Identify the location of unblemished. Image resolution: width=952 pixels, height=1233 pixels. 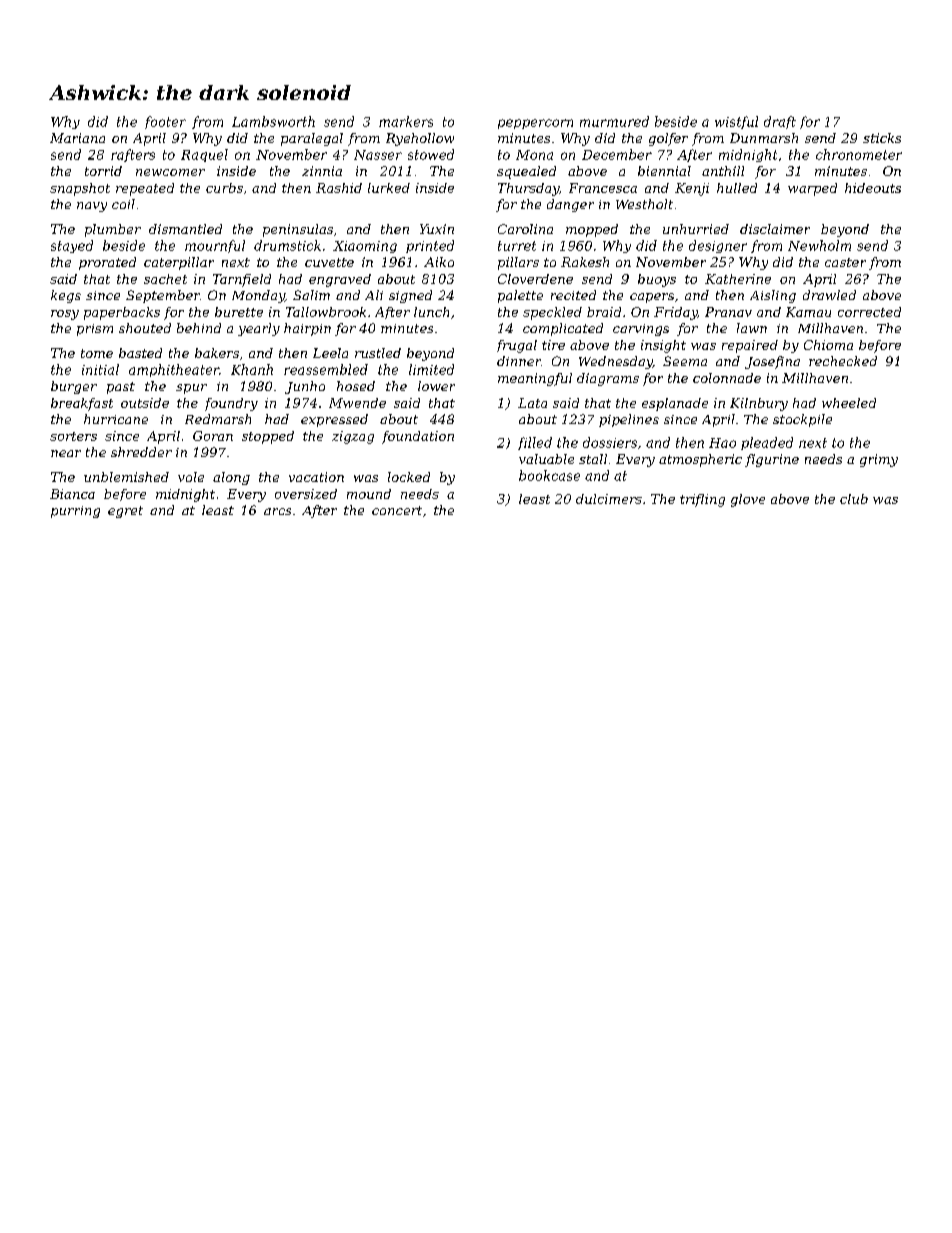
(126, 477).
